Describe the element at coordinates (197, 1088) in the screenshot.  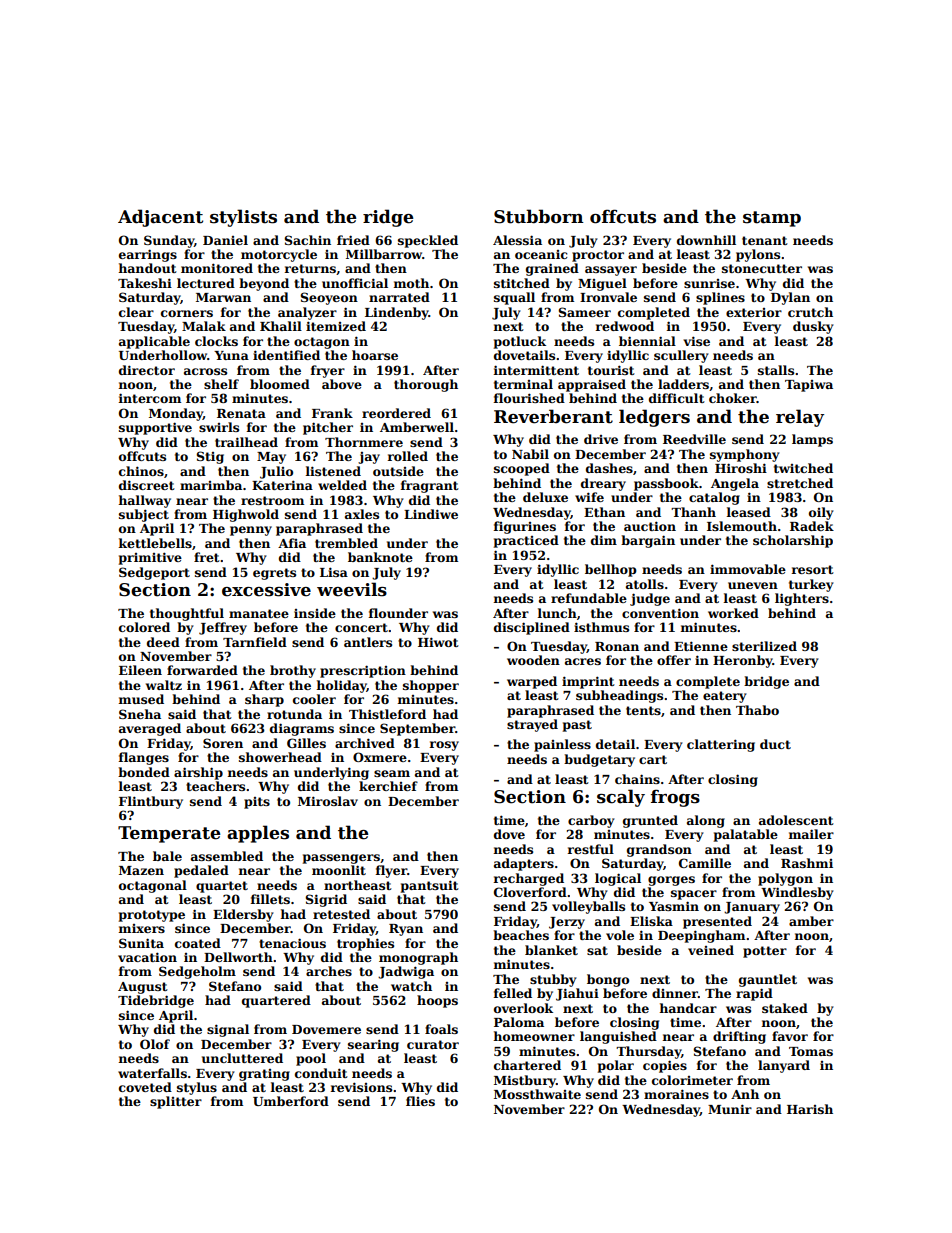
I see `stylus` at that location.
